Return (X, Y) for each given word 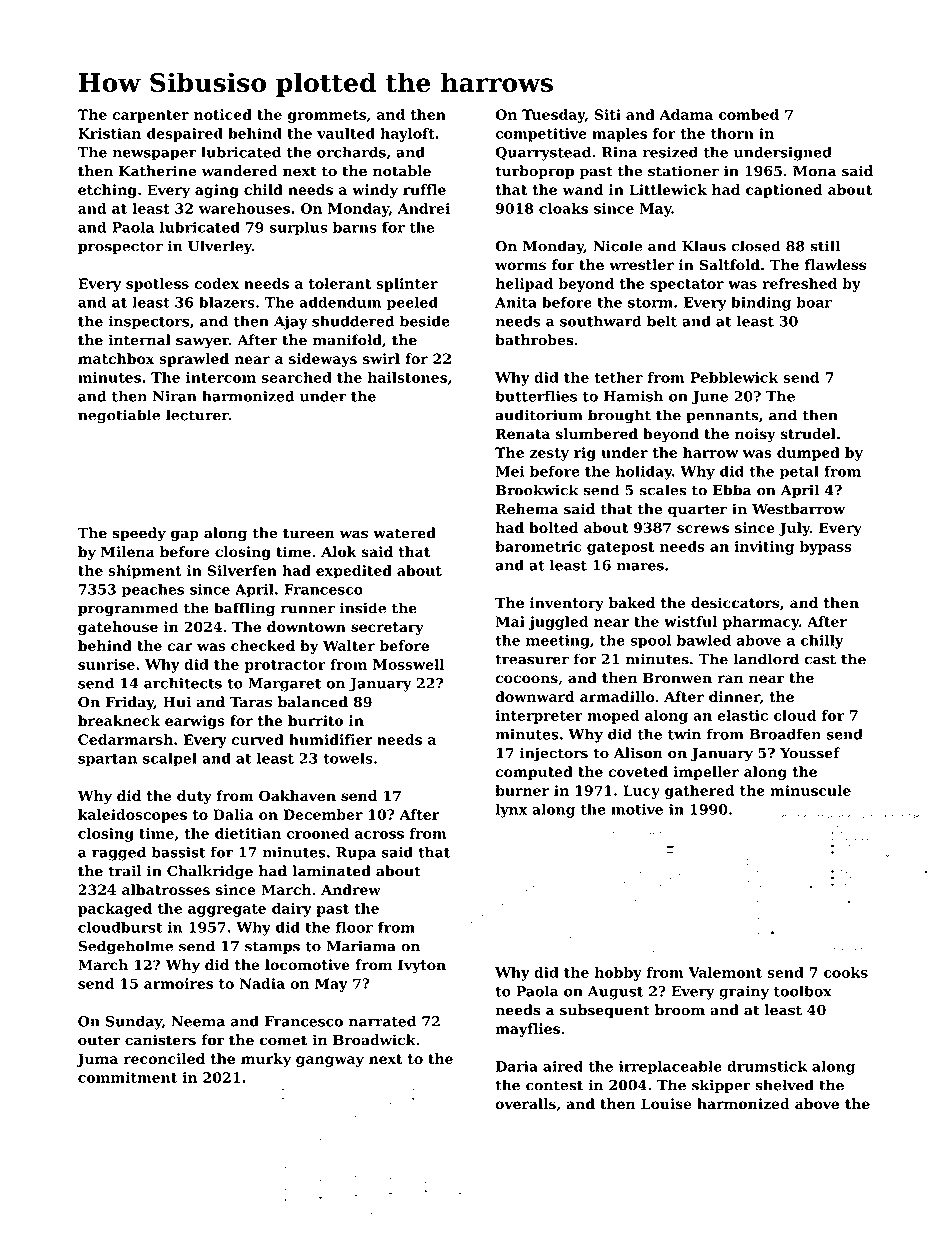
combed (749, 114)
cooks (846, 972)
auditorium (539, 415)
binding (761, 304)
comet (283, 1040)
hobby (618, 974)
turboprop (534, 172)
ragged (119, 853)
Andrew (351, 889)
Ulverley (220, 247)
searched (297, 377)
